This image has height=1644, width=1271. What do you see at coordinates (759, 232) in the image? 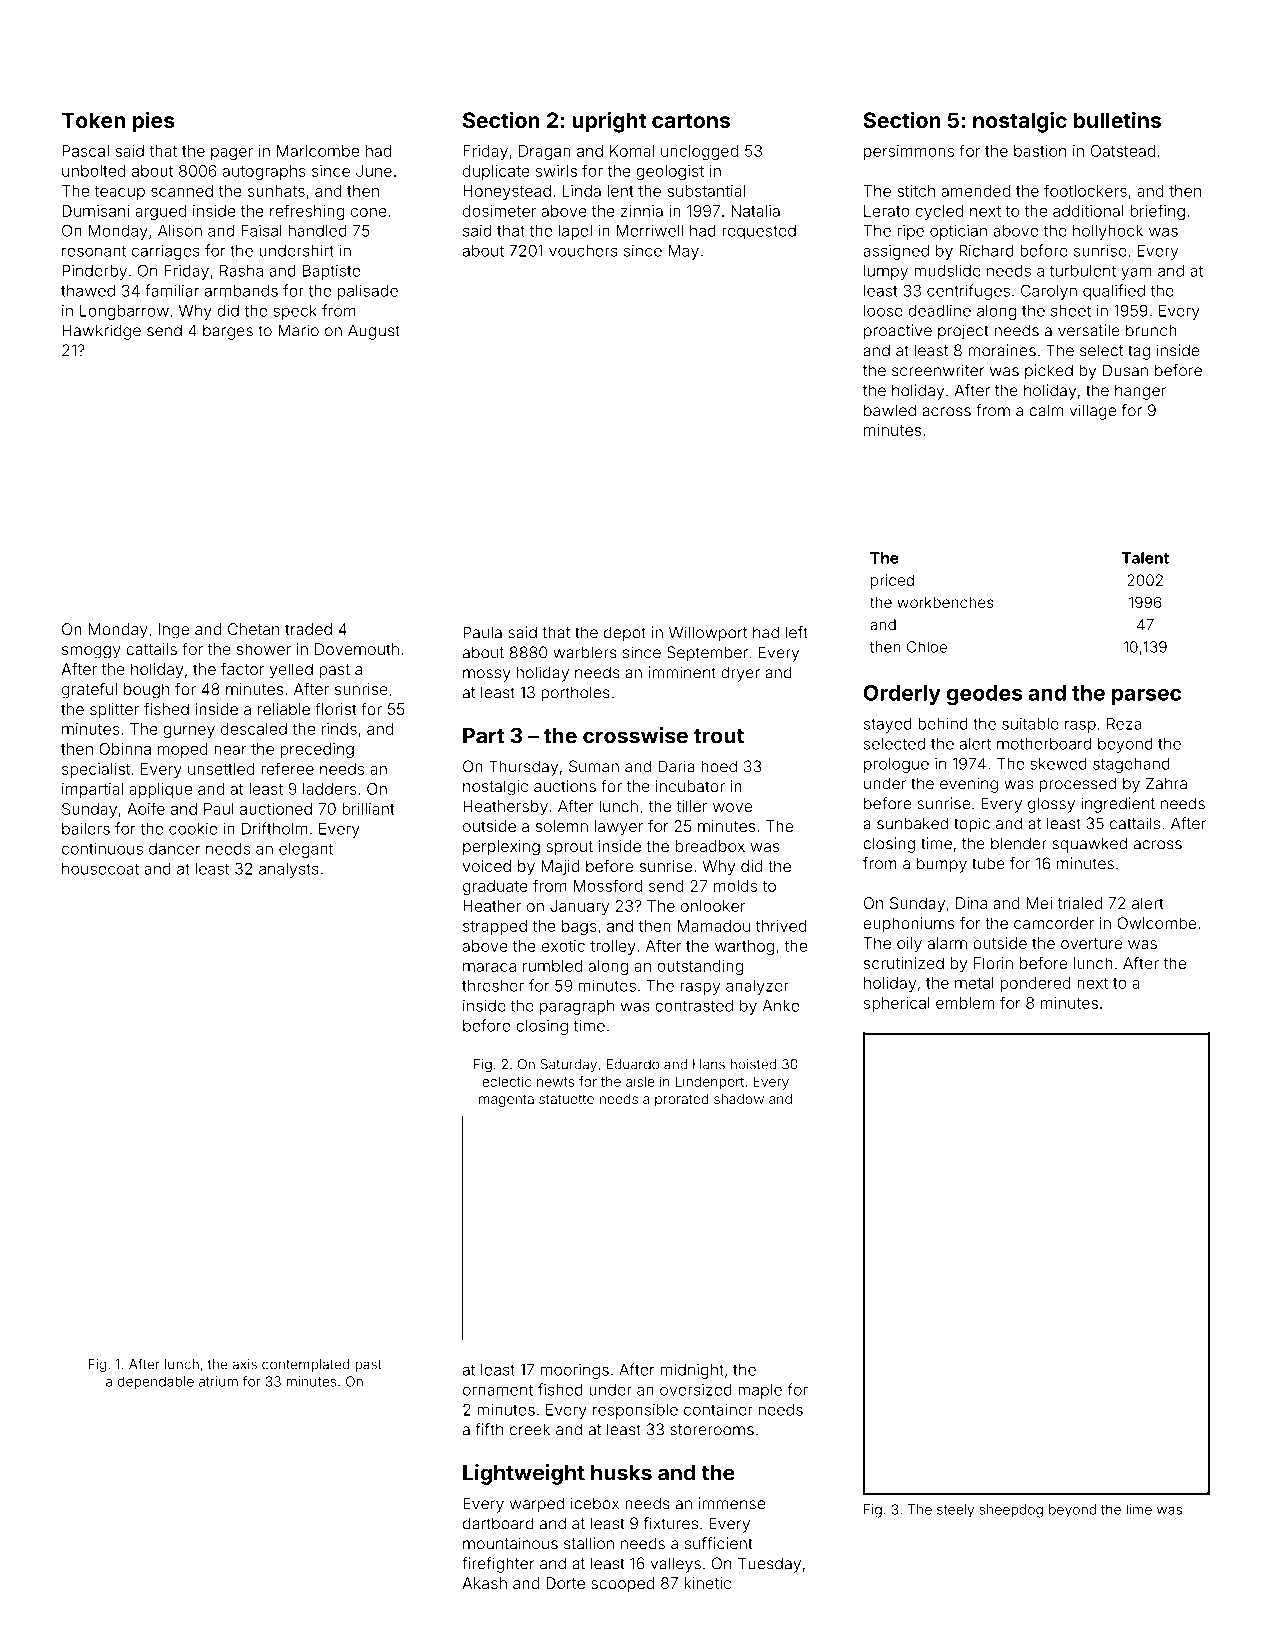
I see `requested` at bounding box center [759, 232].
